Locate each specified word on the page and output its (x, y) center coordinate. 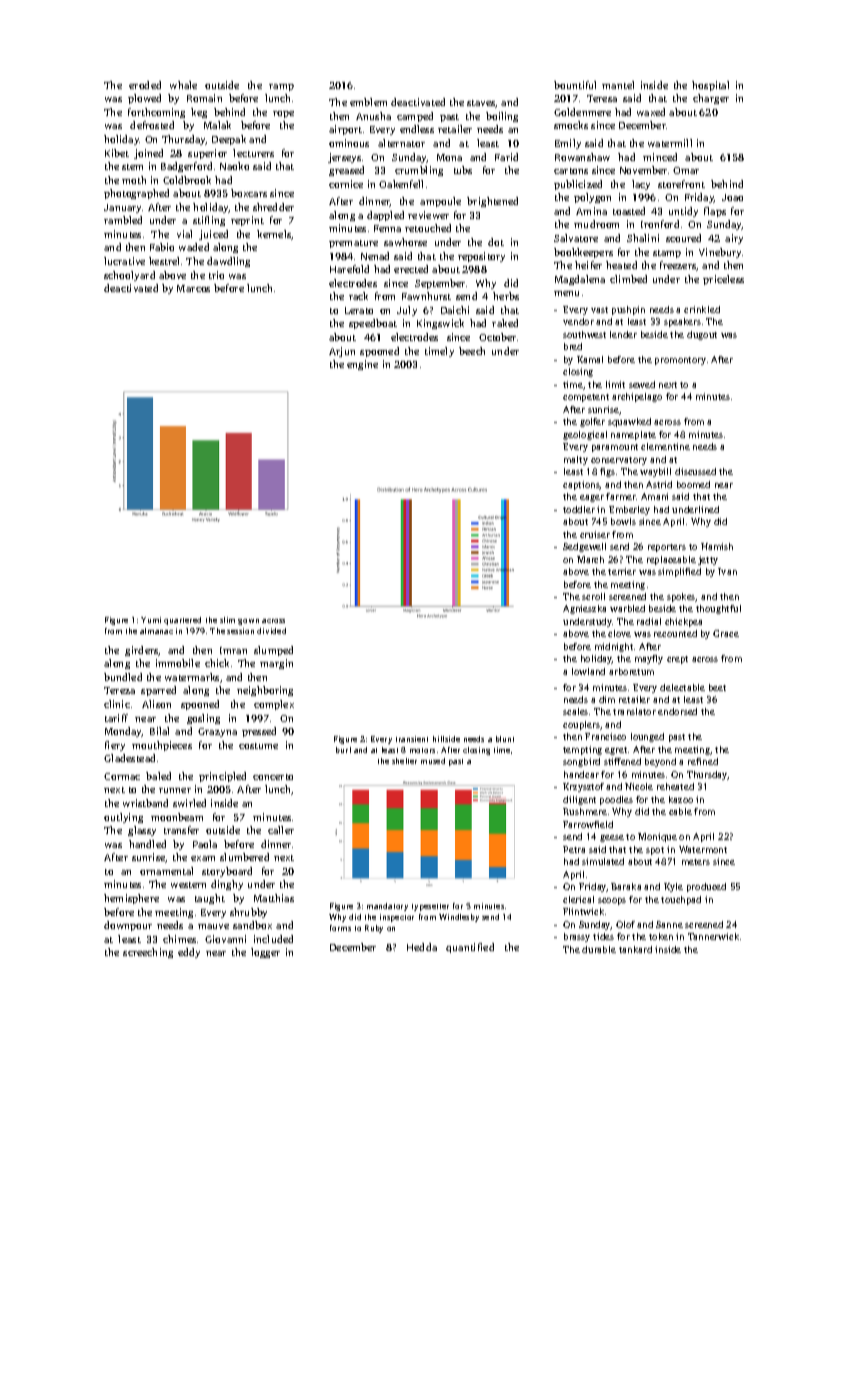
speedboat (373, 324)
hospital (710, 86)
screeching (148, 953)
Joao (732, 197)
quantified (470, 948)
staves (481, 104)
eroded (145, 85)
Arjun (342, 352)
